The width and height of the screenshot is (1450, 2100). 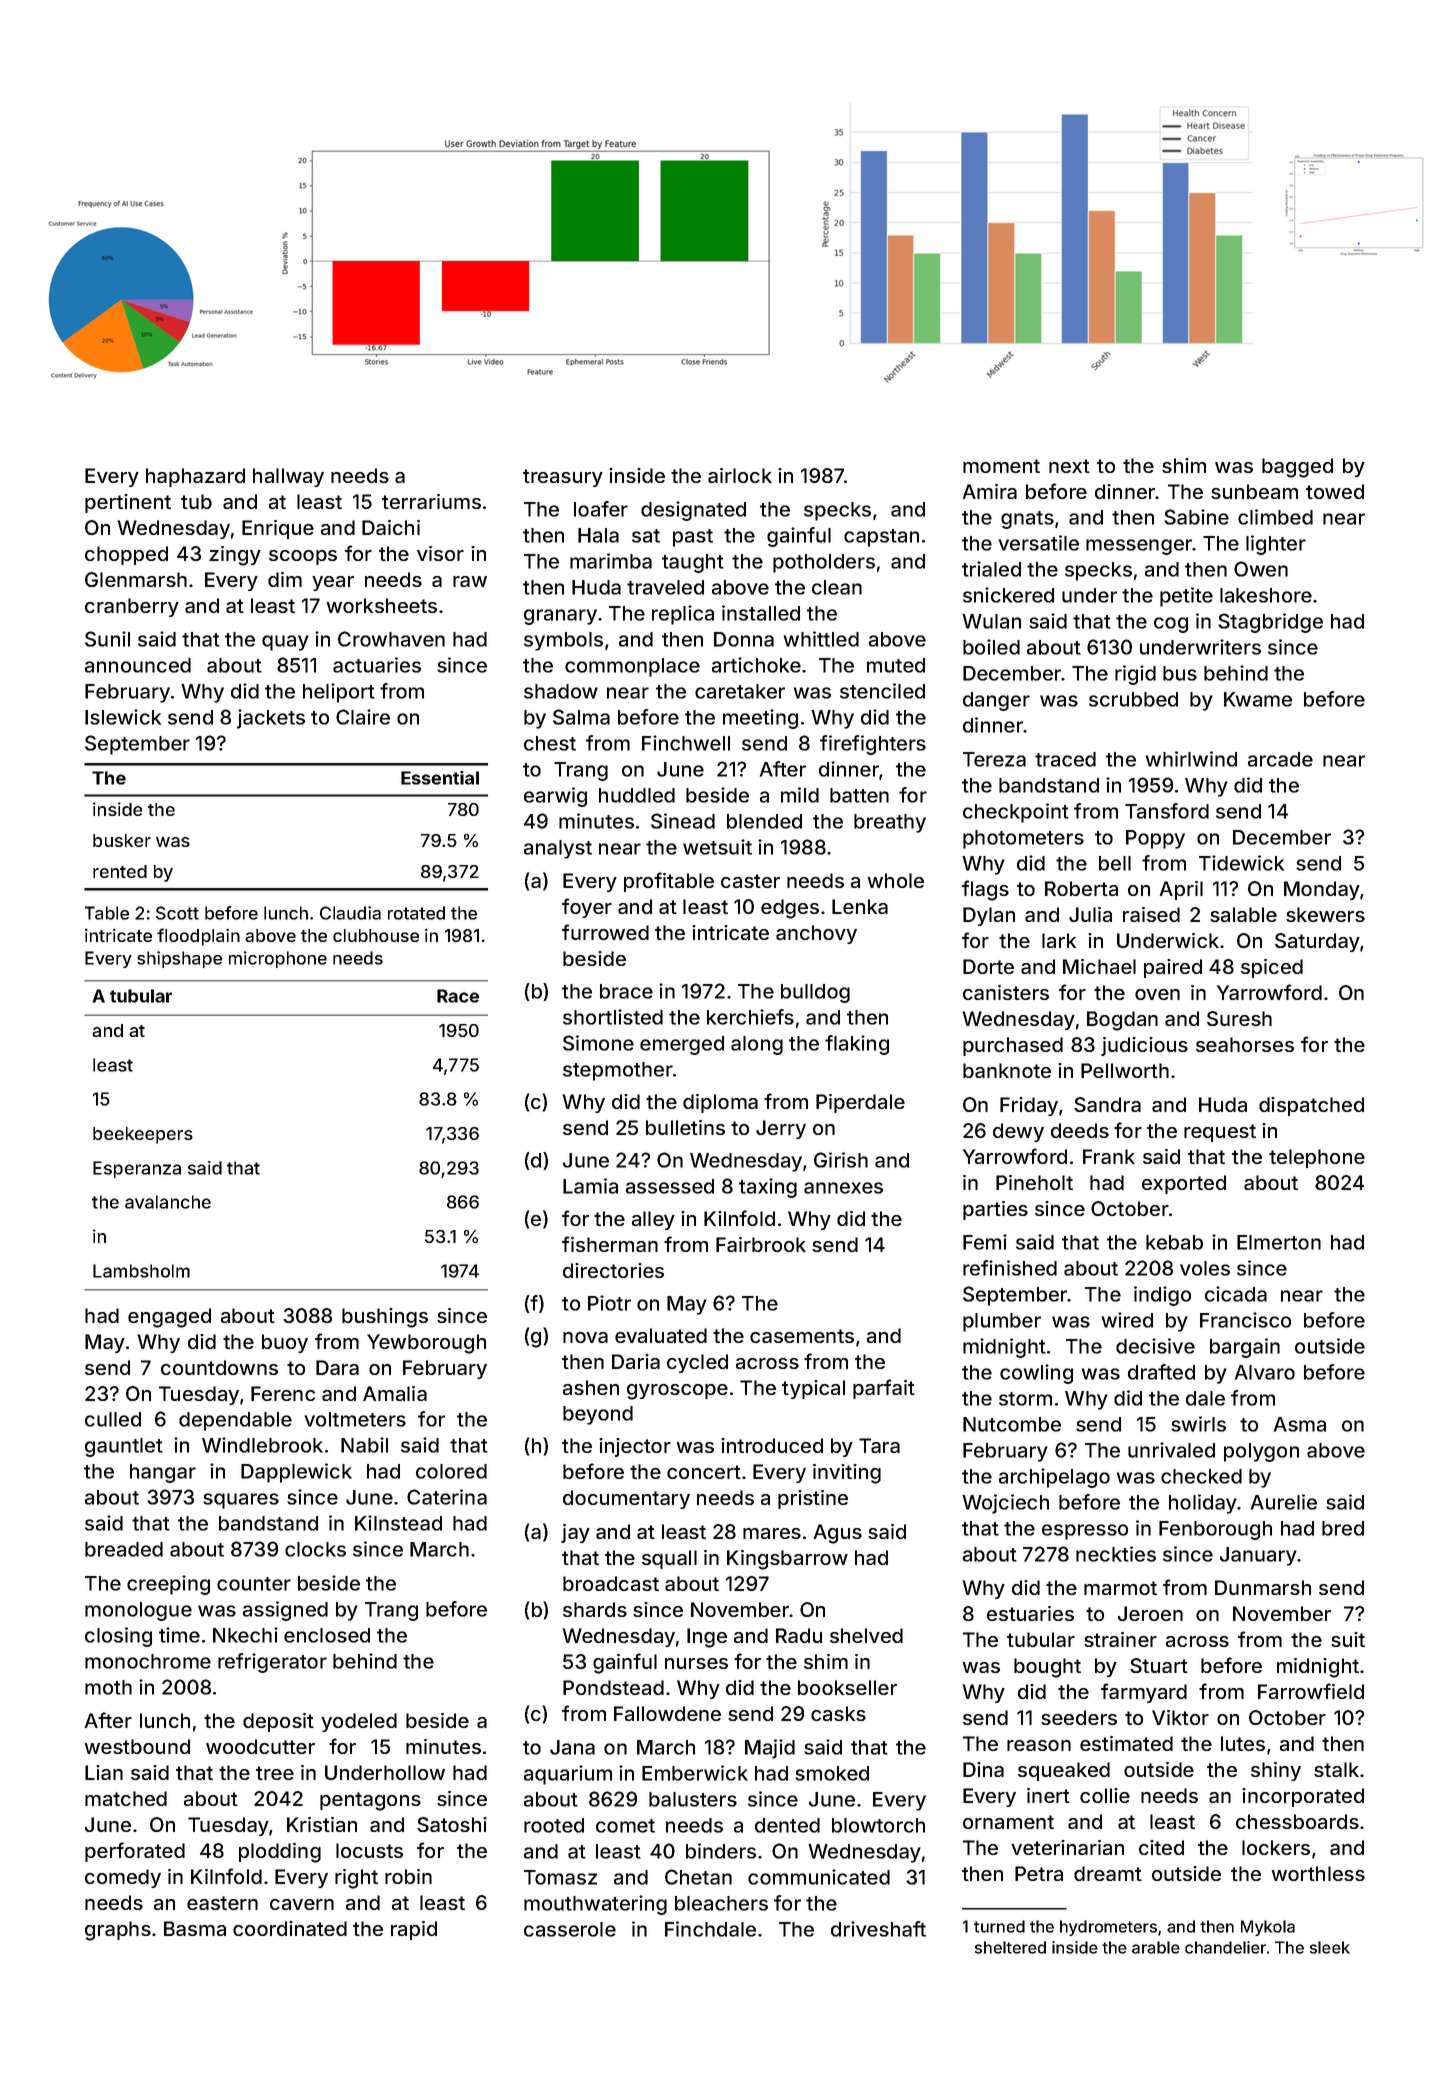 What do you see at coordinates (563, 478) in the screenshot?
I see `treasury` at bounding box center [563, 478].
